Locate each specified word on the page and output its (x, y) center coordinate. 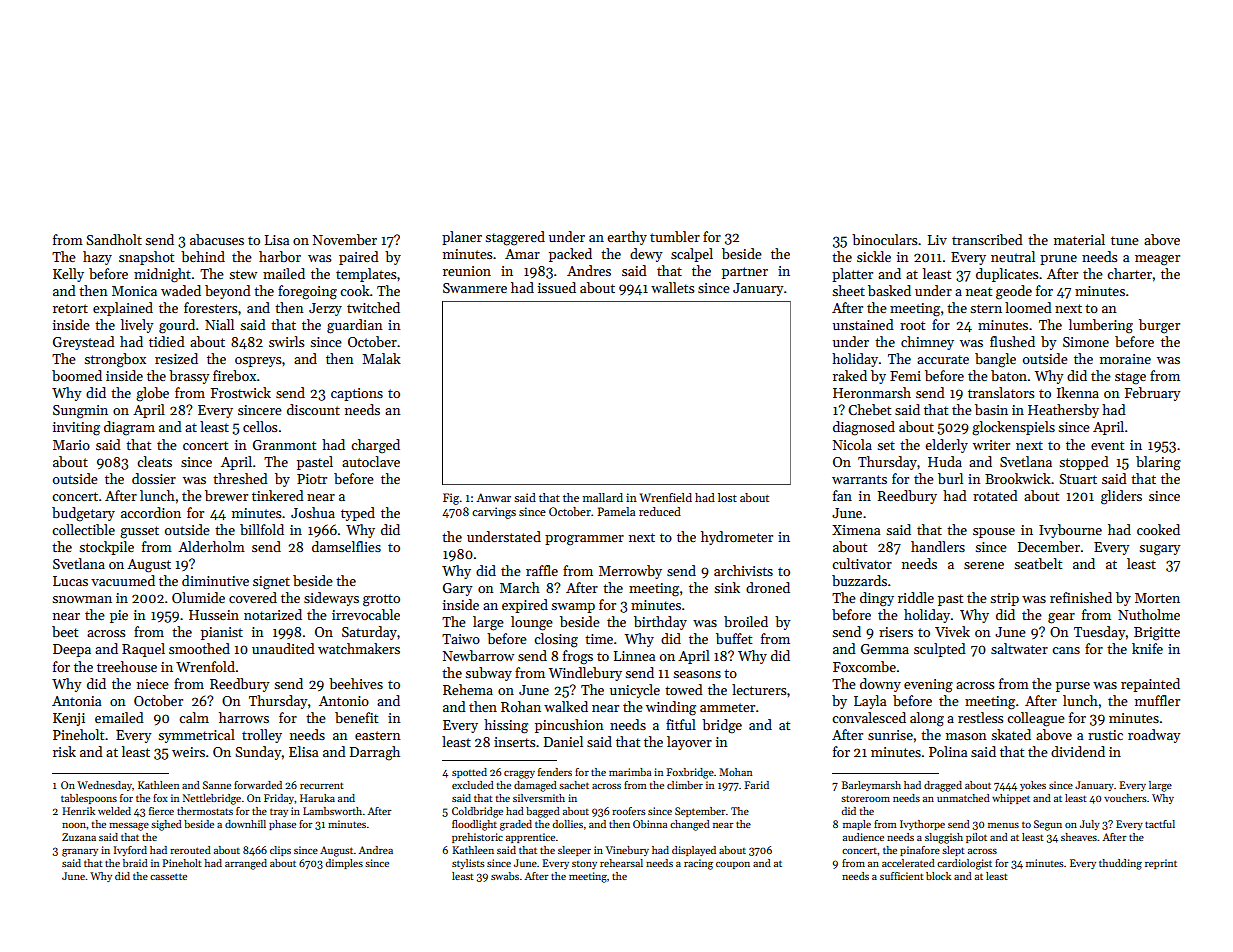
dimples (344, 864)
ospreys (258, 362)
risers (896, 632)
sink (727, 587)
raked (850, 375)
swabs (505, 876)
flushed (1012, 341)
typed (358, 514)
